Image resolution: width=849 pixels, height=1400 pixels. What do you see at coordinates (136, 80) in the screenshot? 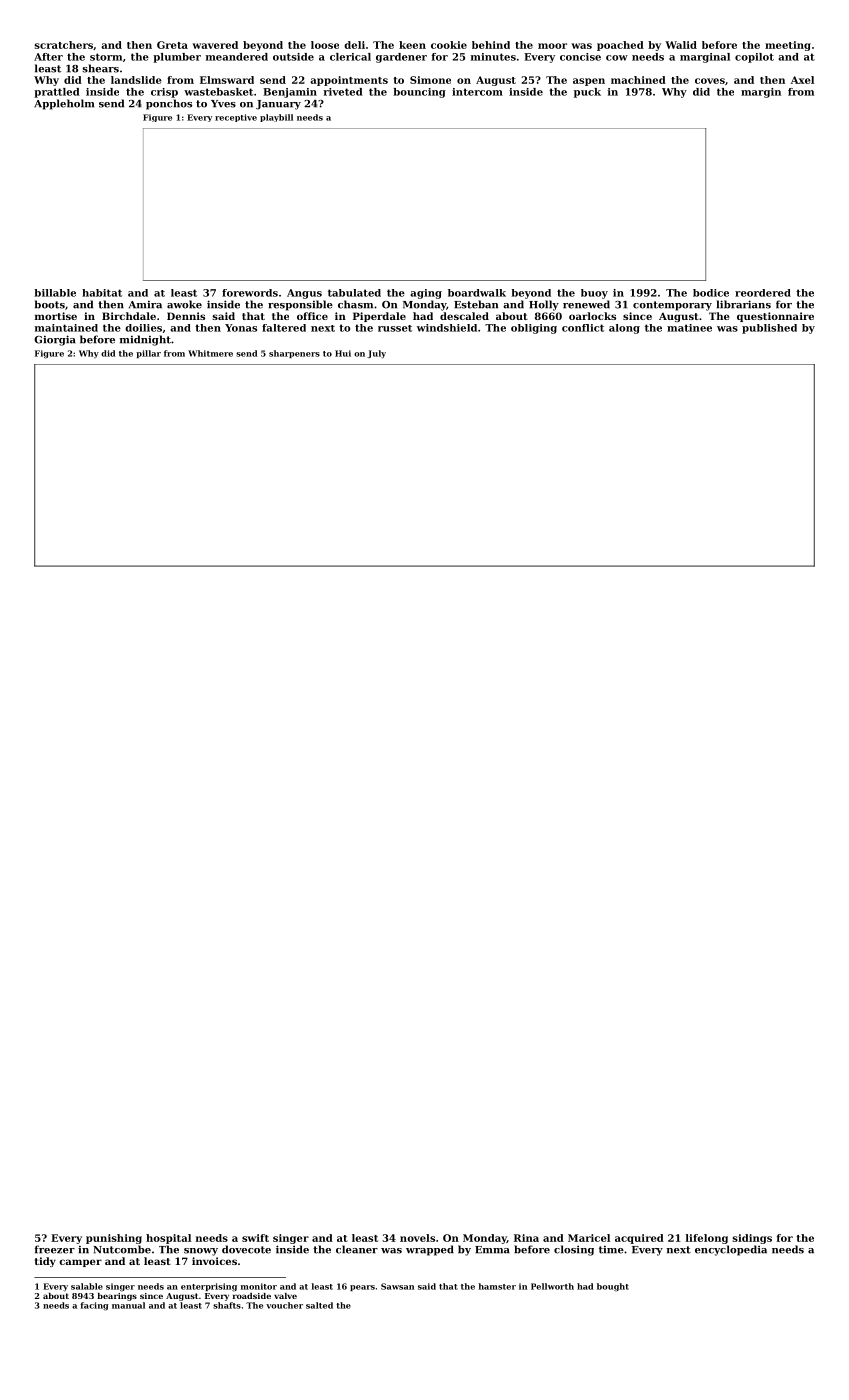
I see `landslide` at bounding box center [136, 80].
